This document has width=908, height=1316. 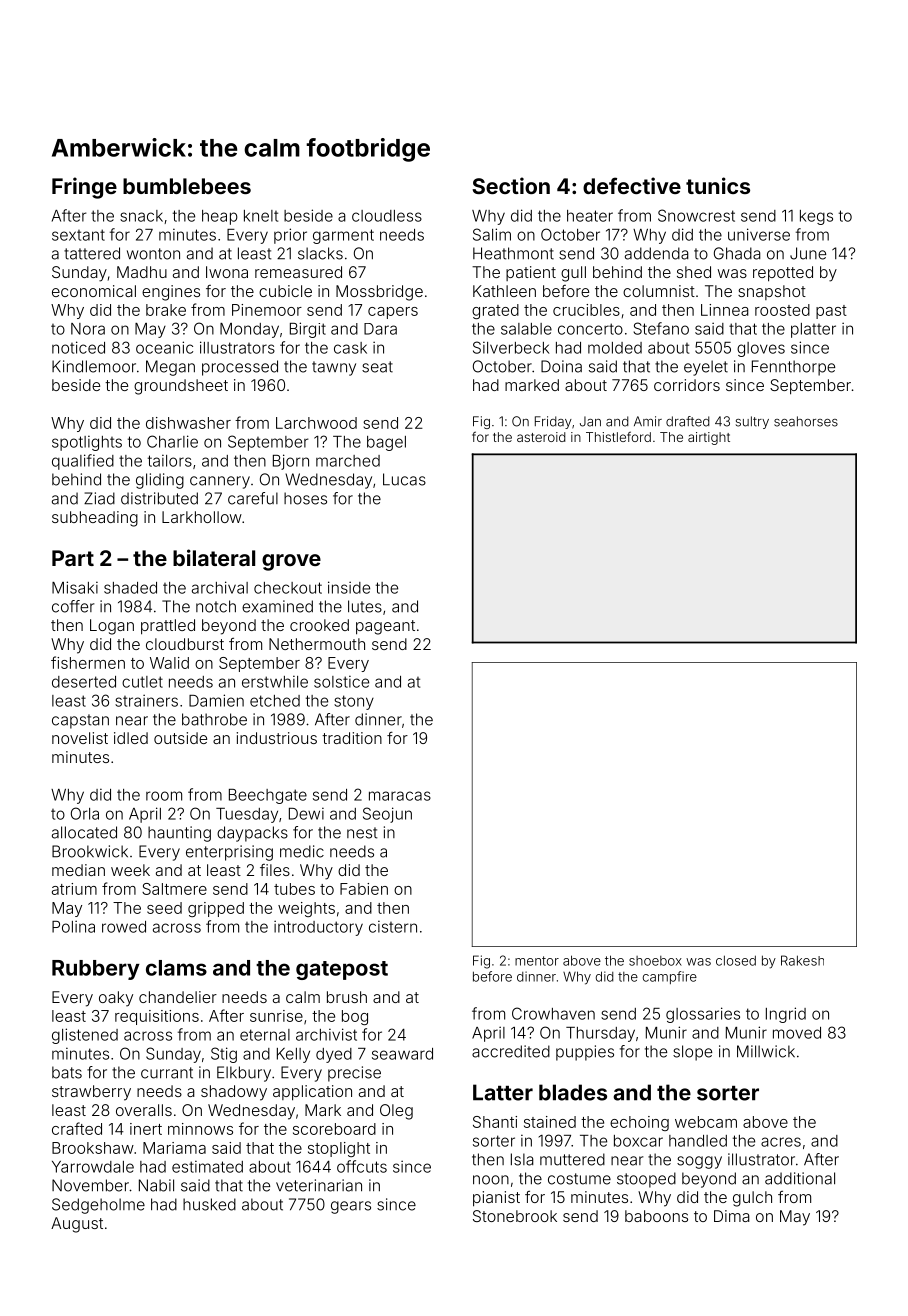 I want to click on qualified, so click(x=83, y=462).
